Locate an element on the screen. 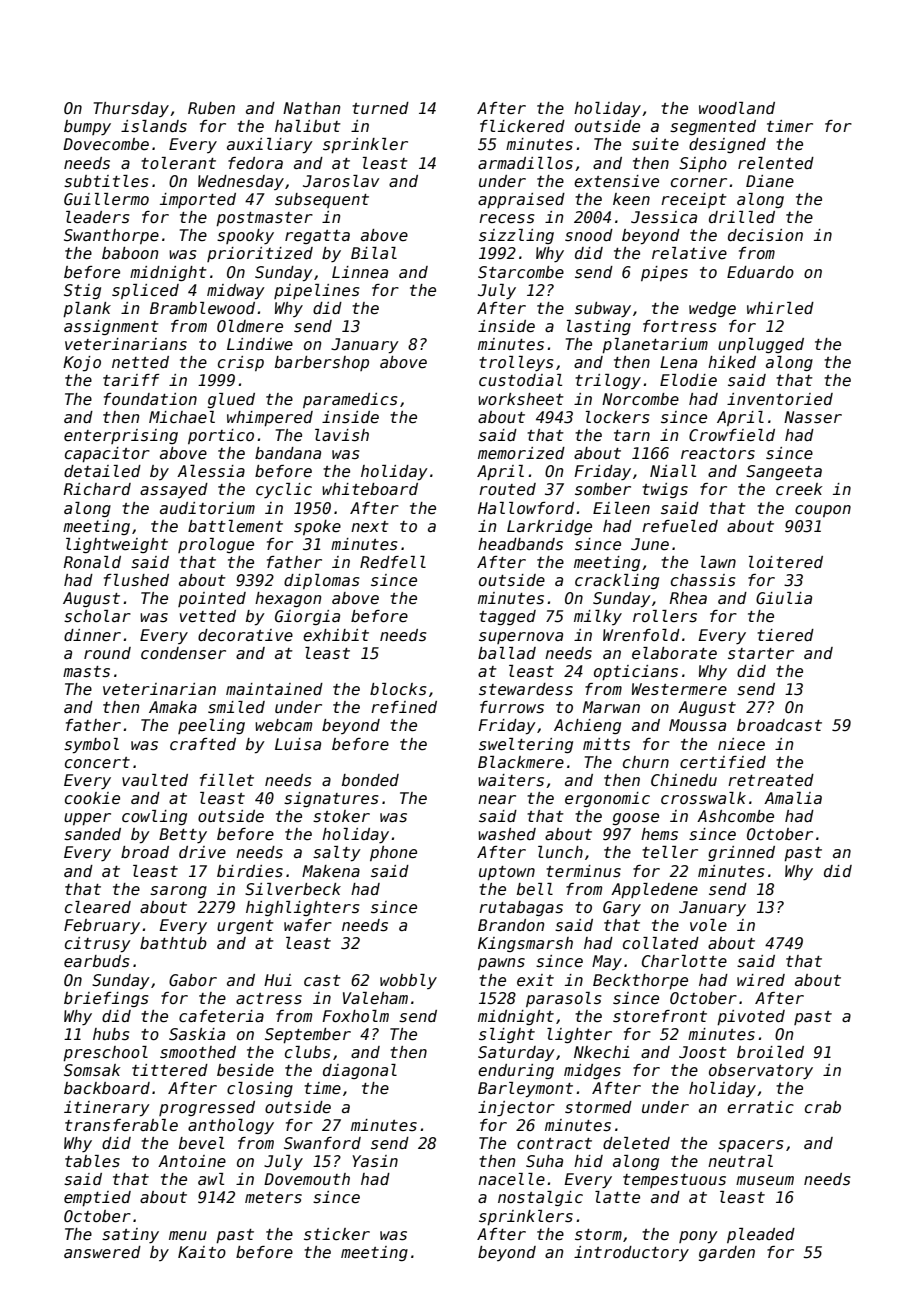  introductory is located at coordinates (631, 1253).
